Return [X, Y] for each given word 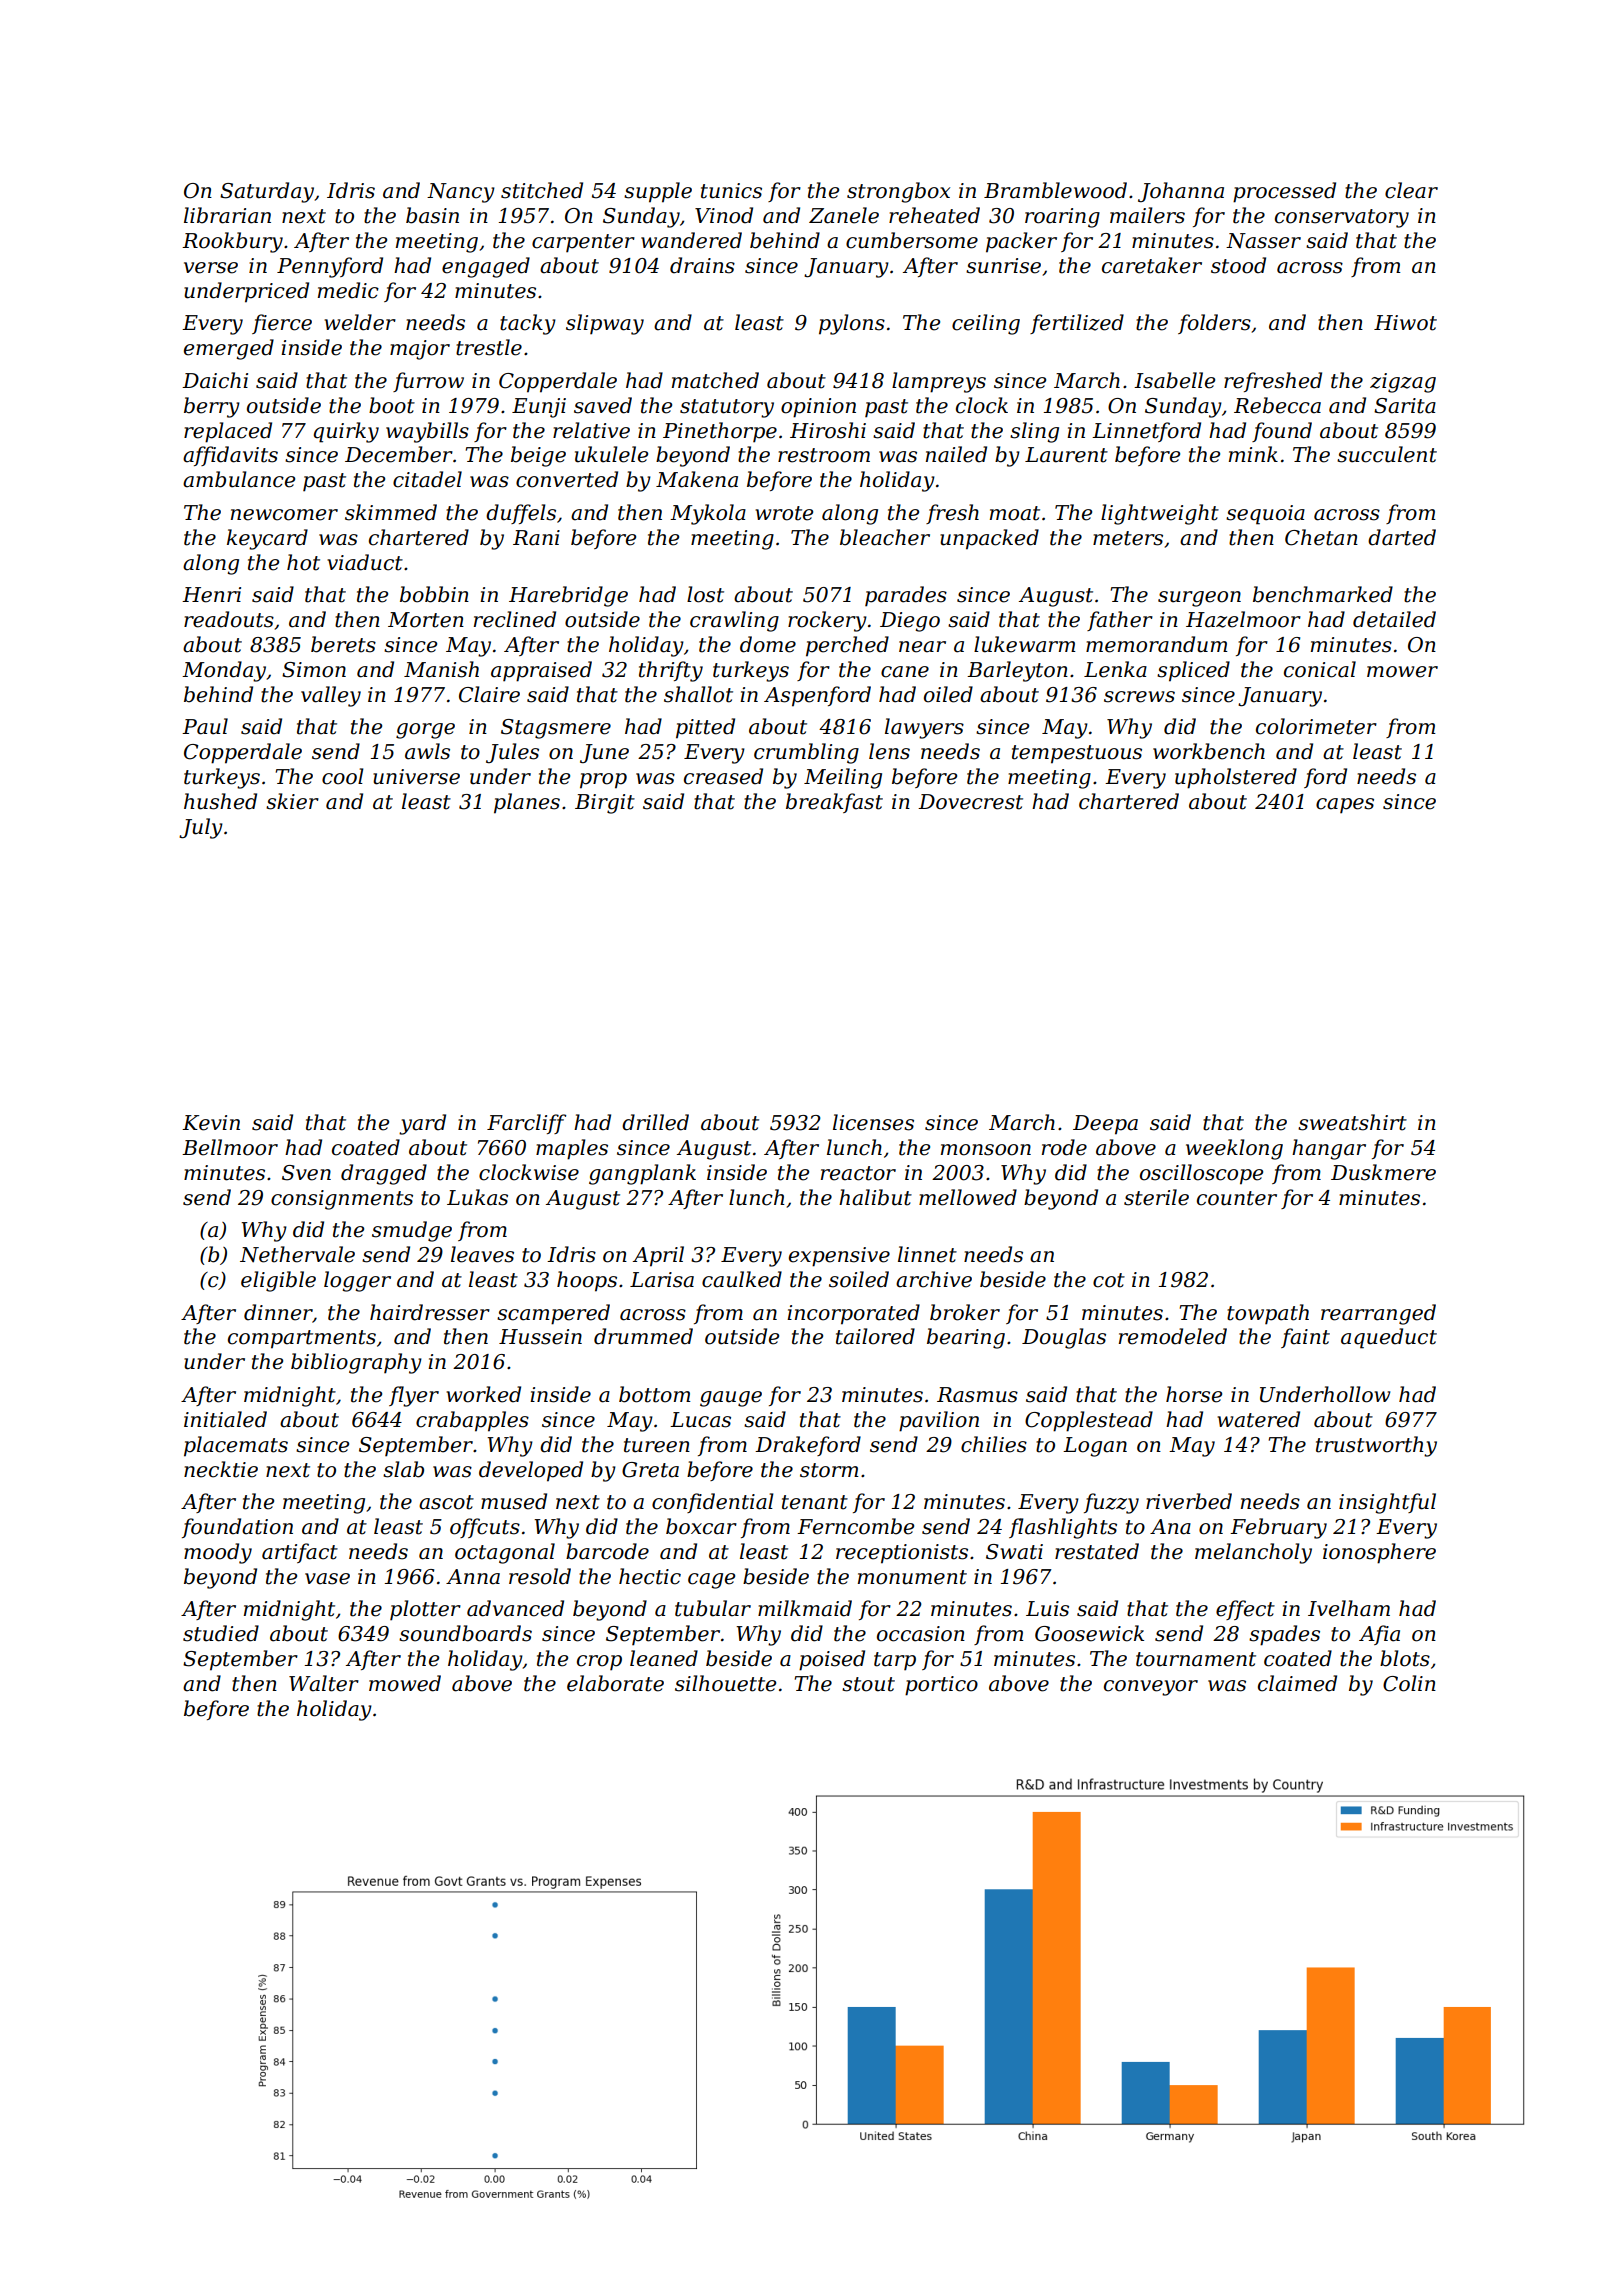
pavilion [939, 1421]
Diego [910, 622]
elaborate [615, 1683]
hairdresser [430, 1312]
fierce [282, 324]
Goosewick [1089, 1633]
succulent [1387, 454]
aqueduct [1389, 1338]
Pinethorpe [720, 432]
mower [1402, 672]
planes [527, 803]
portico [941, 1686]
